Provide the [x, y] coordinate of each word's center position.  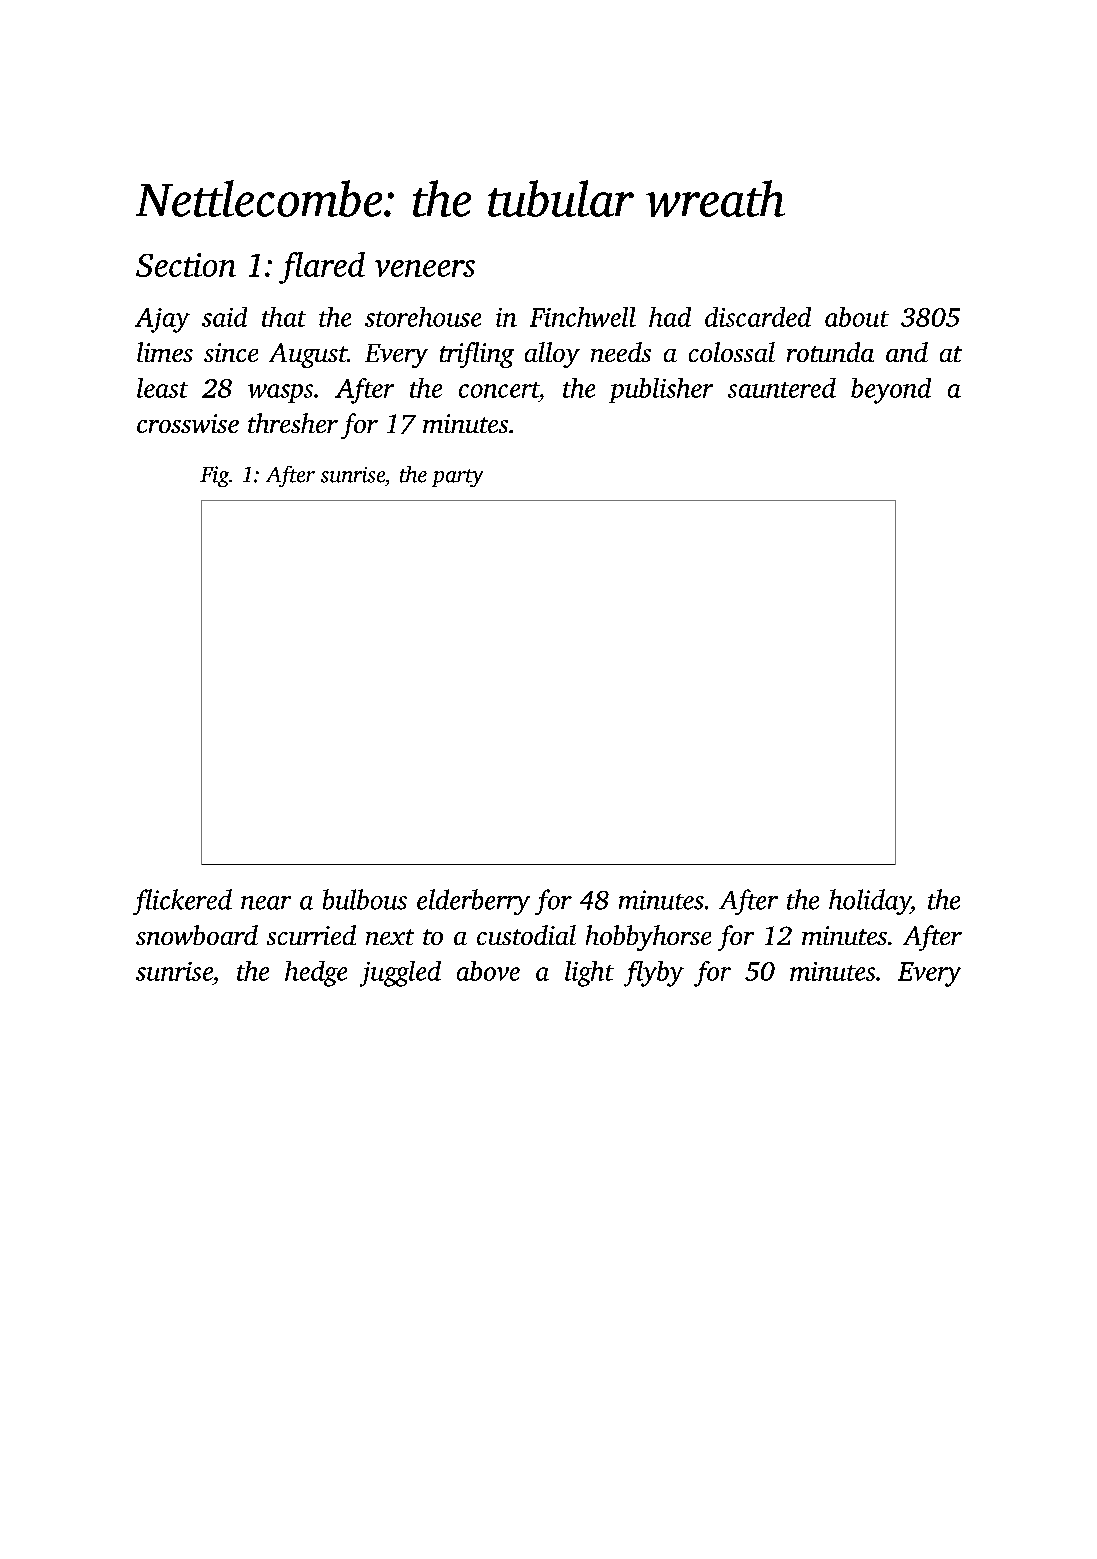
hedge [316, 974]
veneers [425, 268]
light [589, 974]
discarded [758, 317]
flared [322, 268]
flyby [654, 974]
